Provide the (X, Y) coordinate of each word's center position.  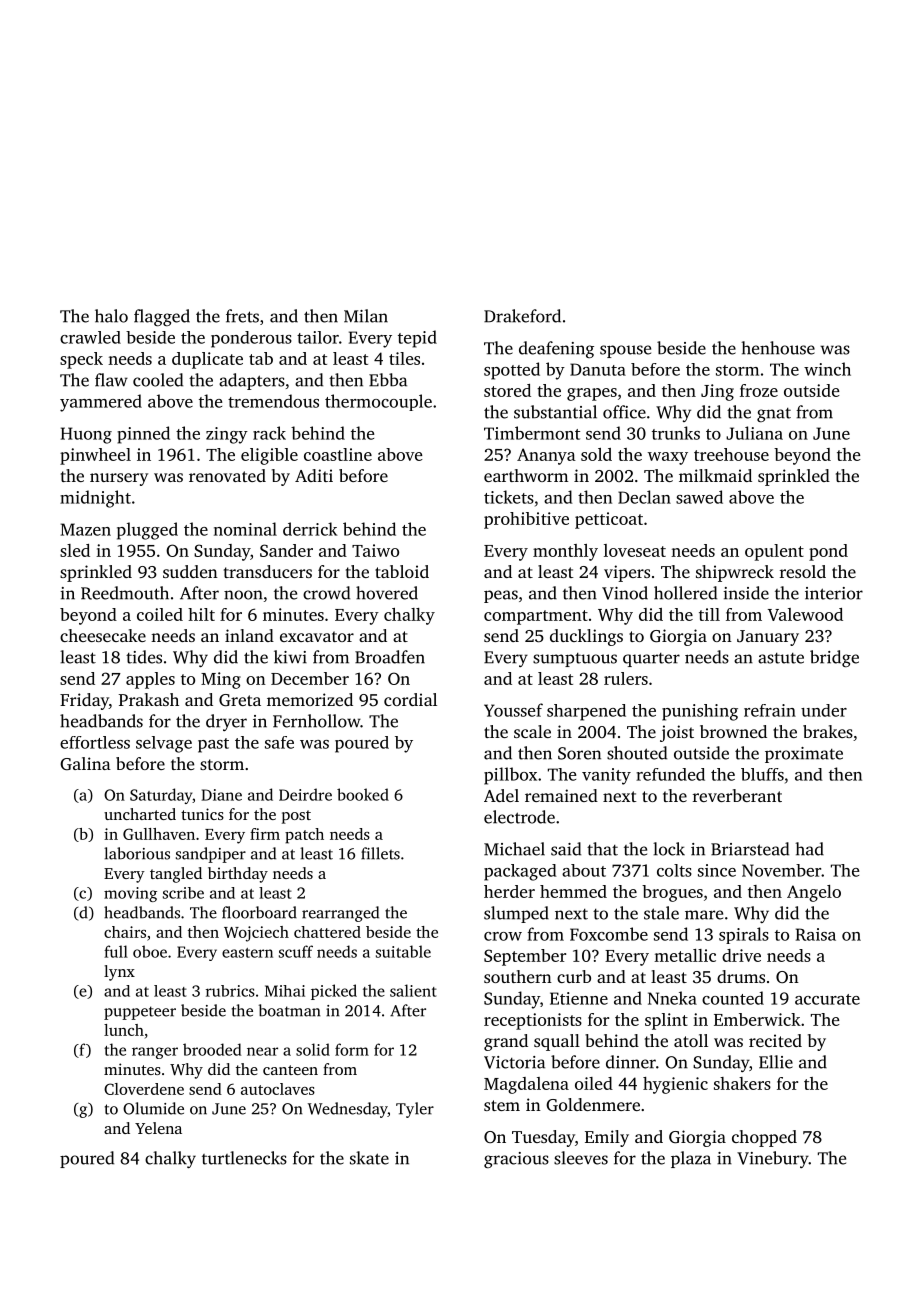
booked (363, 794)
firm (265, 834)
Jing (717, 392)
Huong (86, 435)
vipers (627, 573)
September (525, 957)
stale (661, 913)
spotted (512, 371)
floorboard (259, 912)
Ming (221, 680)
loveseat (635, 550)
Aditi (314, 475)
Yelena (158, 1128)
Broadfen (390, 657)
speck (81, 360)
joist (677, 733)
